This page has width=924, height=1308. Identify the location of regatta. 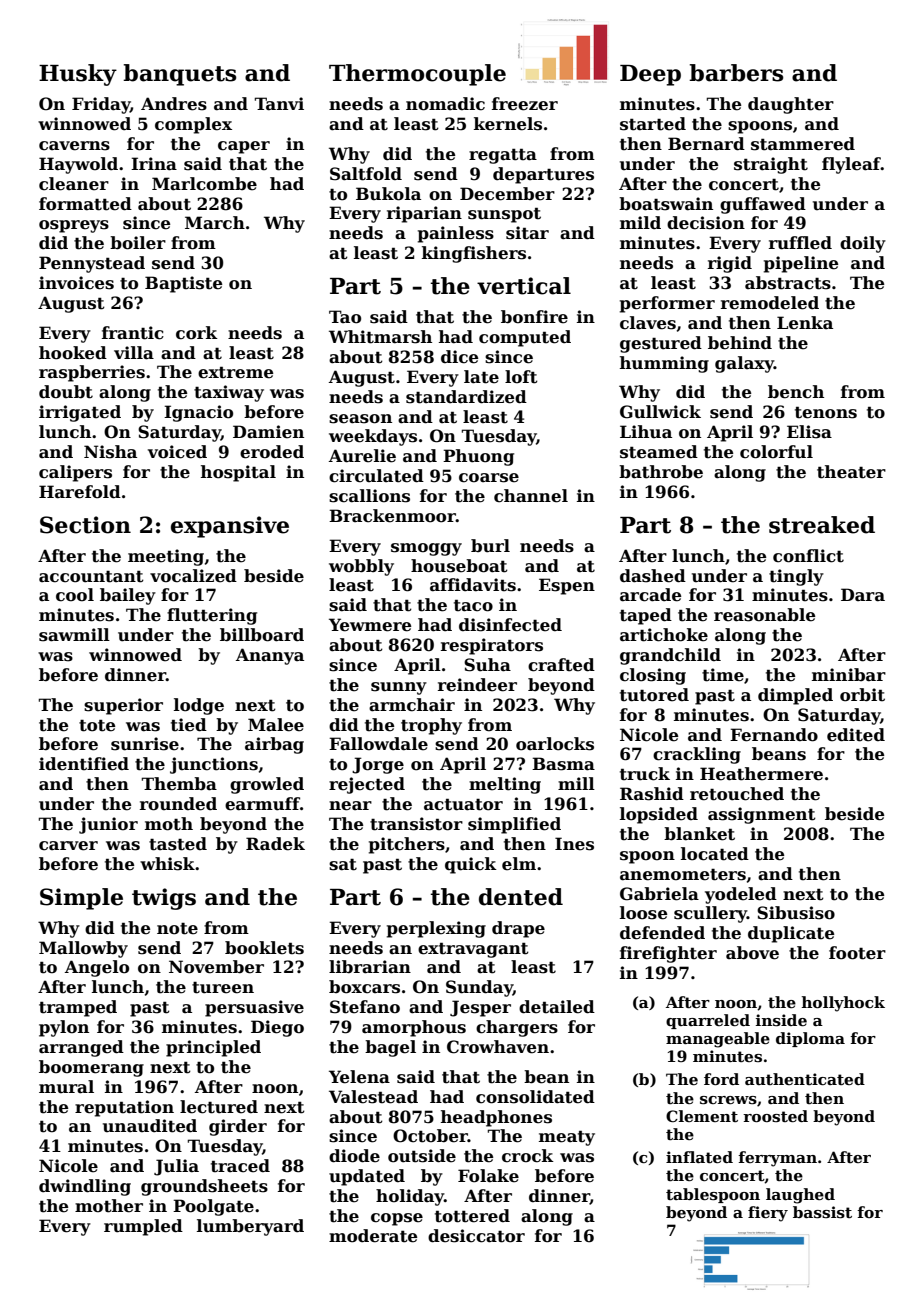
(503, 156).
